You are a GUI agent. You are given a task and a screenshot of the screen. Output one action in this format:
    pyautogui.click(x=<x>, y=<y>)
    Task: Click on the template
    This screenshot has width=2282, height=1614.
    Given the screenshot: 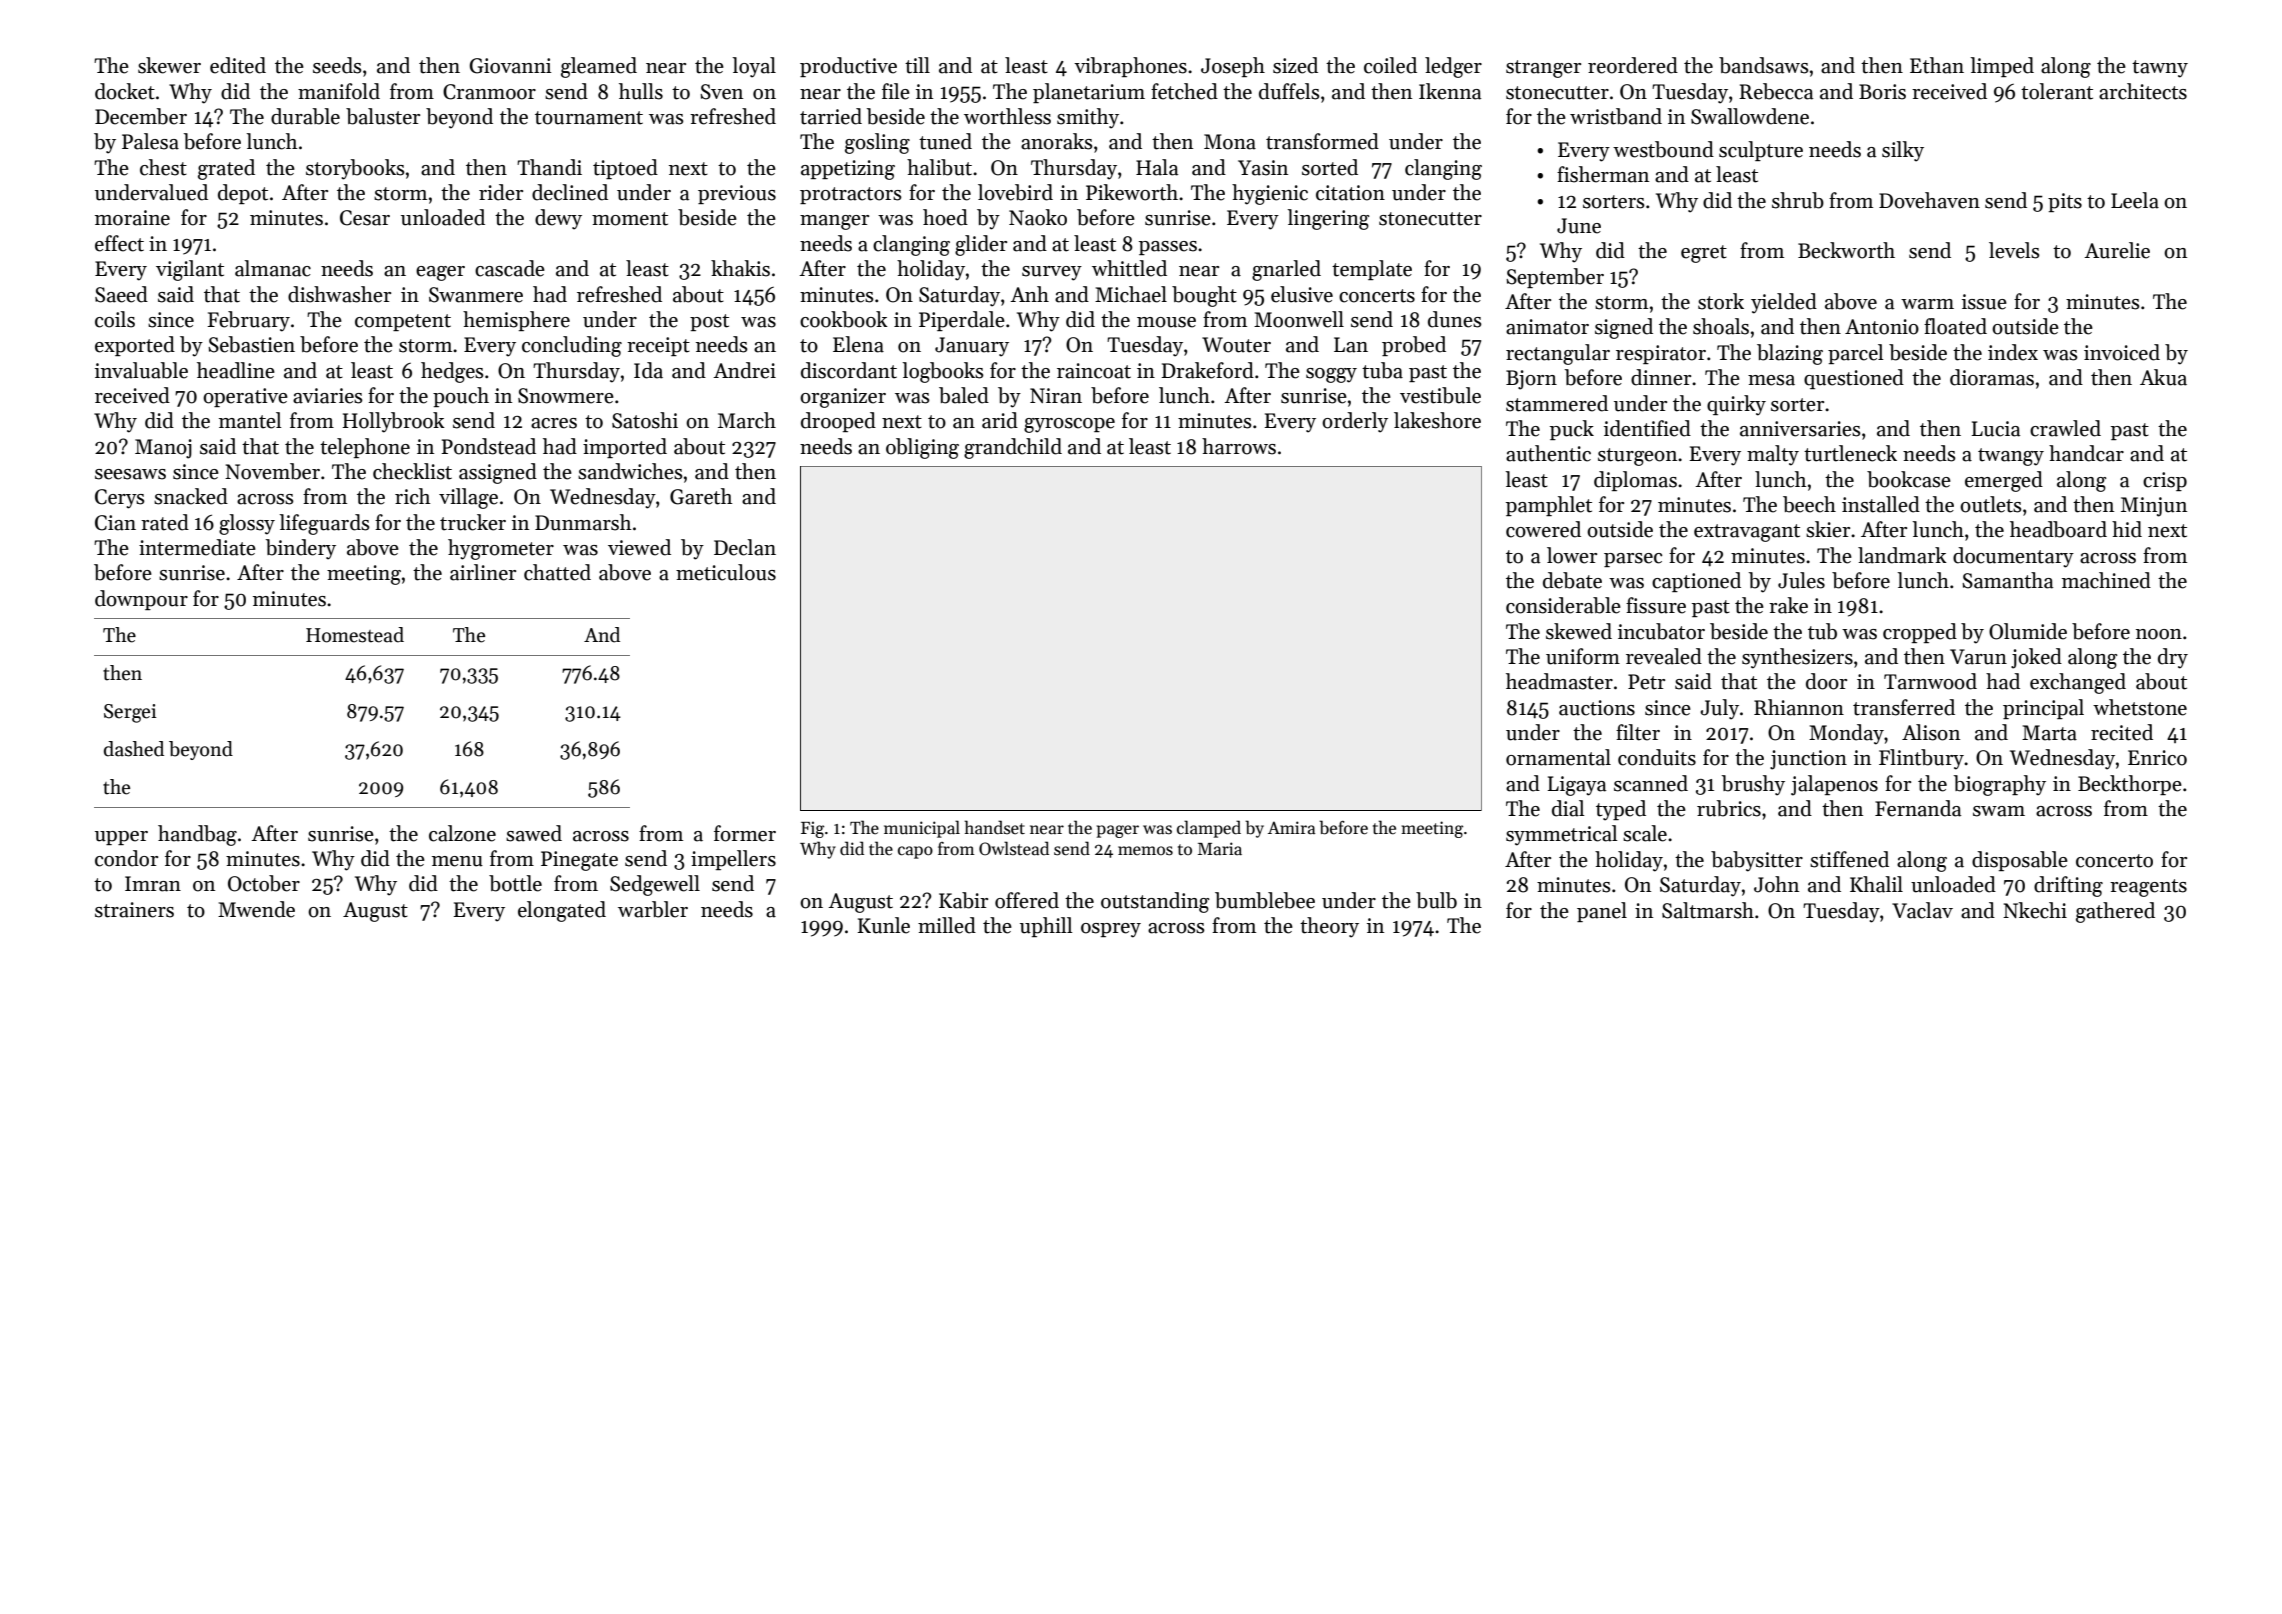 What is the action you would take?
    pyautogui.click(x=1372, y=270)
